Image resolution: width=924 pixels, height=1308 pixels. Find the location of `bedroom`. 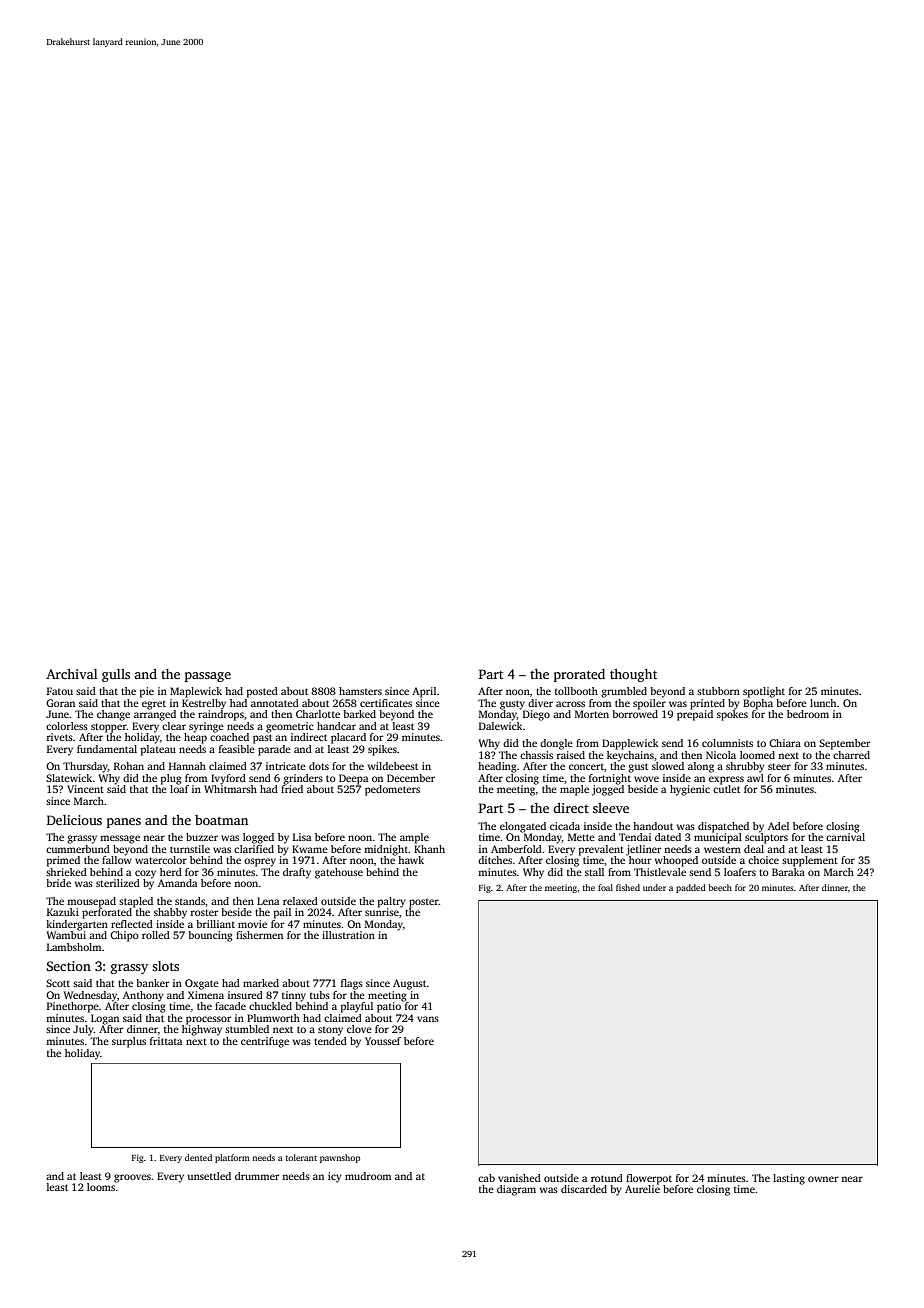

bedroom is located at coordinates (808, 714).
